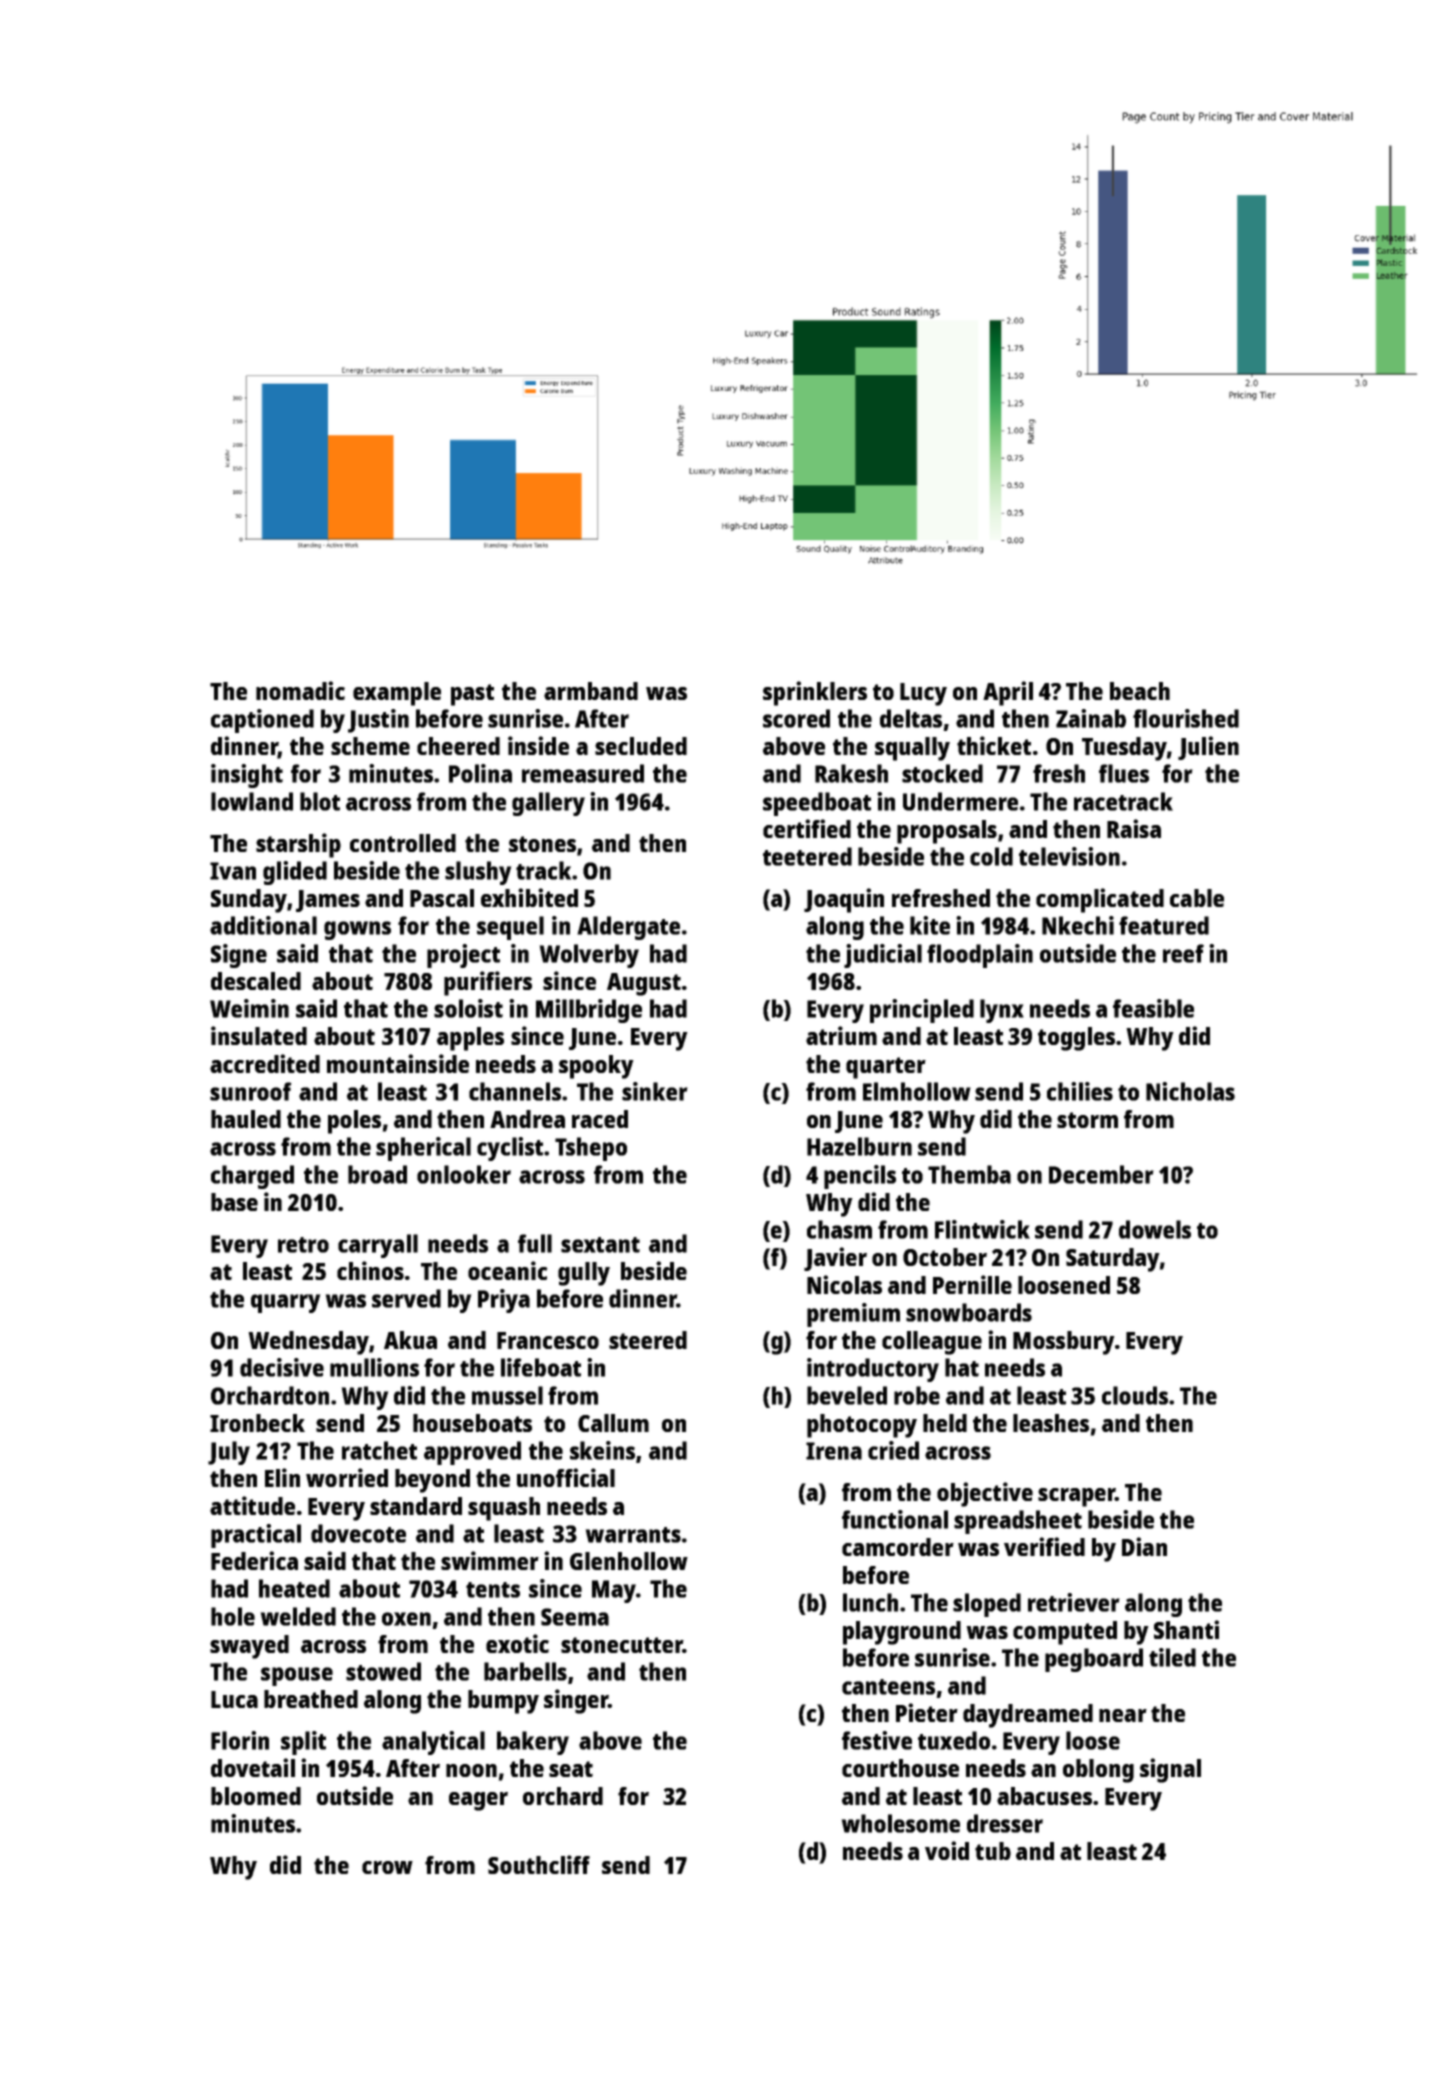 The image size is (1450, 2100). I want to click on crow, so click(387, 1867).
